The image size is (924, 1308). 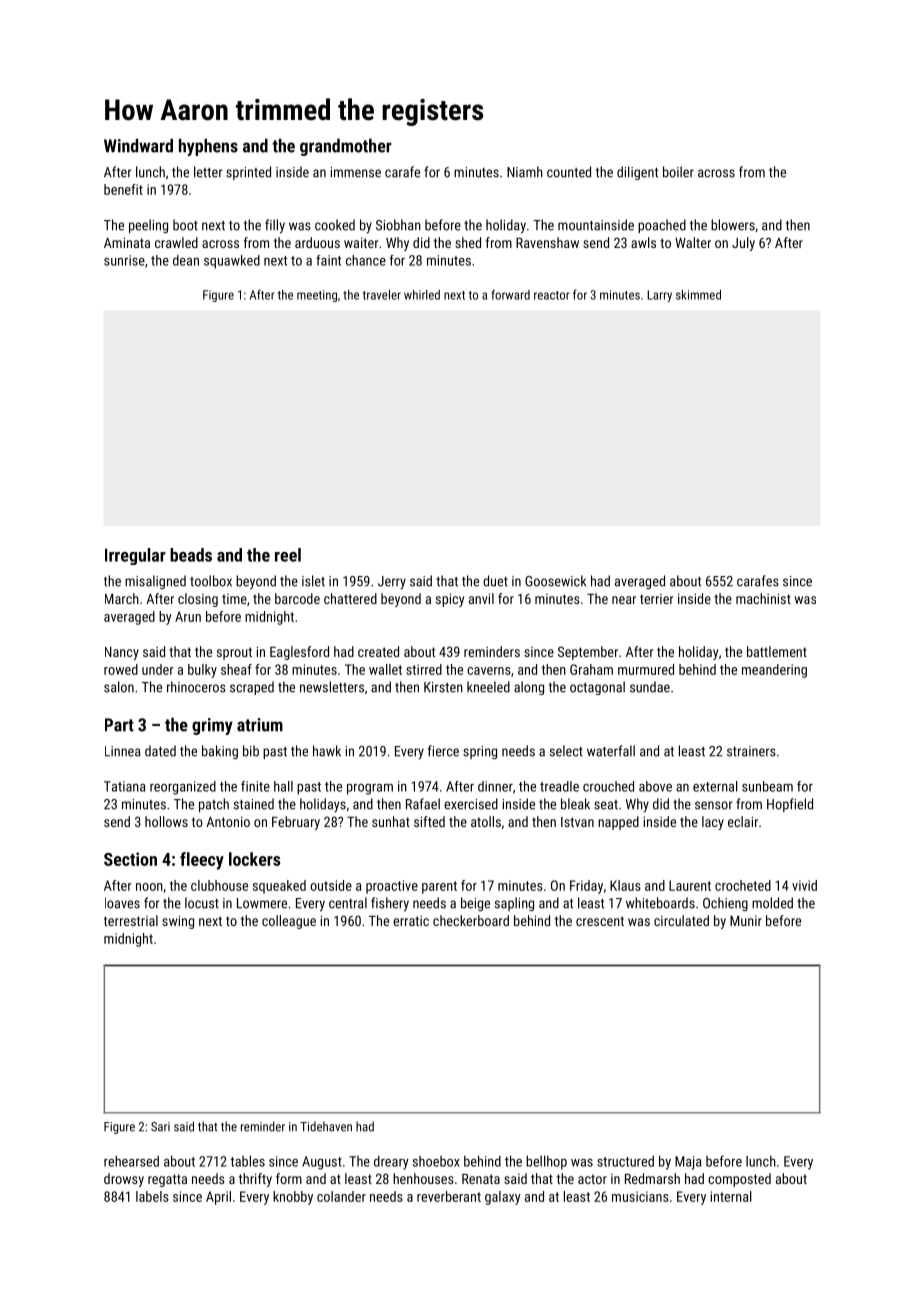 I want to click on machinist, so click(x=763, y=598).
